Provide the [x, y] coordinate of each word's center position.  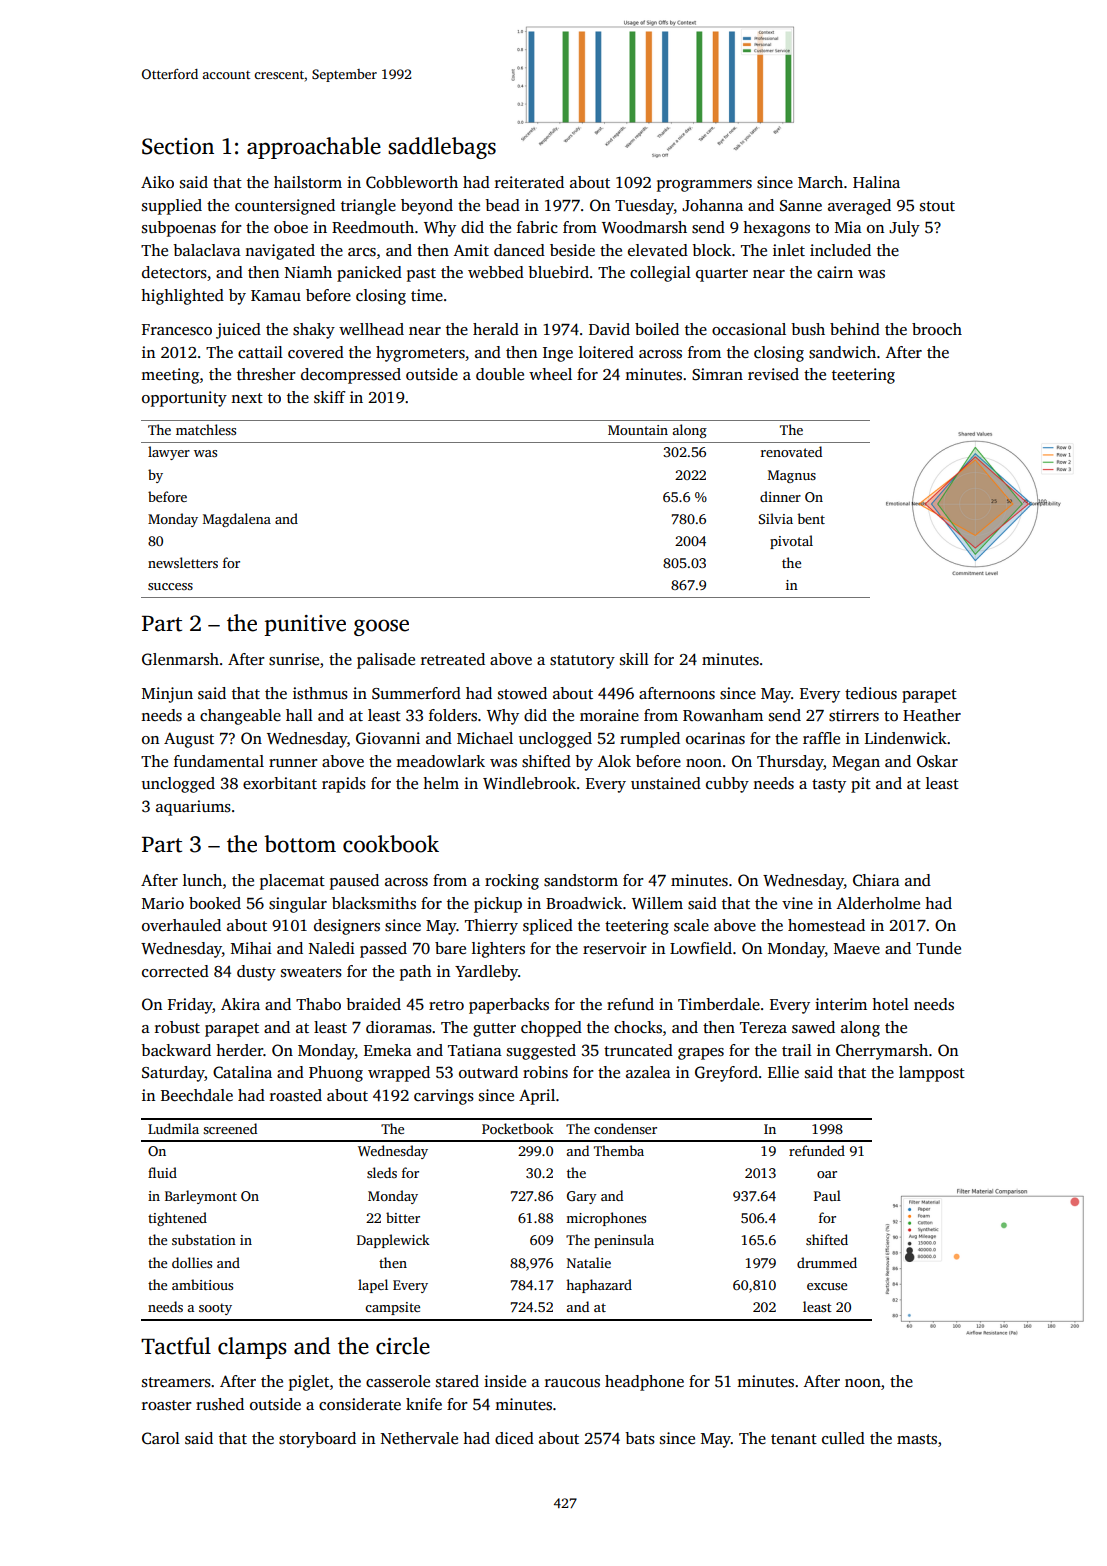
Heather [932, 715]
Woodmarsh [644, 227]
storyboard [317, 1440]
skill [634, 659]
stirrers [854, 715]
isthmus [320, 693]
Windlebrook [529, 783]
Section [178, 146]
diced [514, 1438]
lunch [202, 880]
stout [937, 206]
